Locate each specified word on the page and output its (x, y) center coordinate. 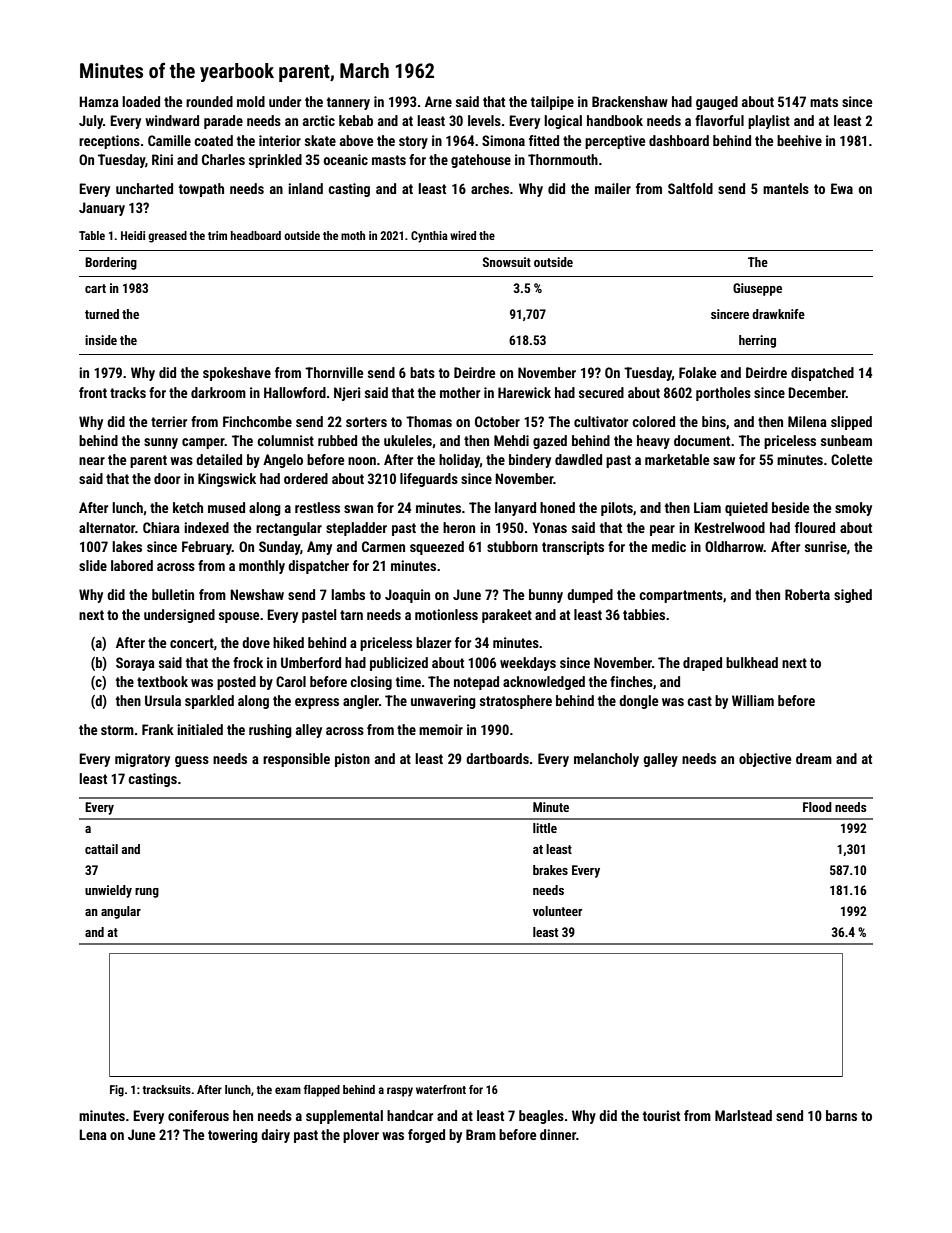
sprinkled (275, 161)
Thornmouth (563, 159)
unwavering (443, 702)
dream (814, 758)
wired (463, 235)
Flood (817, 807)
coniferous (198, 1115)
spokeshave (237, 374)
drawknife (778, 314)
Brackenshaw (630, 101)
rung (147, 893)
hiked (288, 642)
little (545, 828)
